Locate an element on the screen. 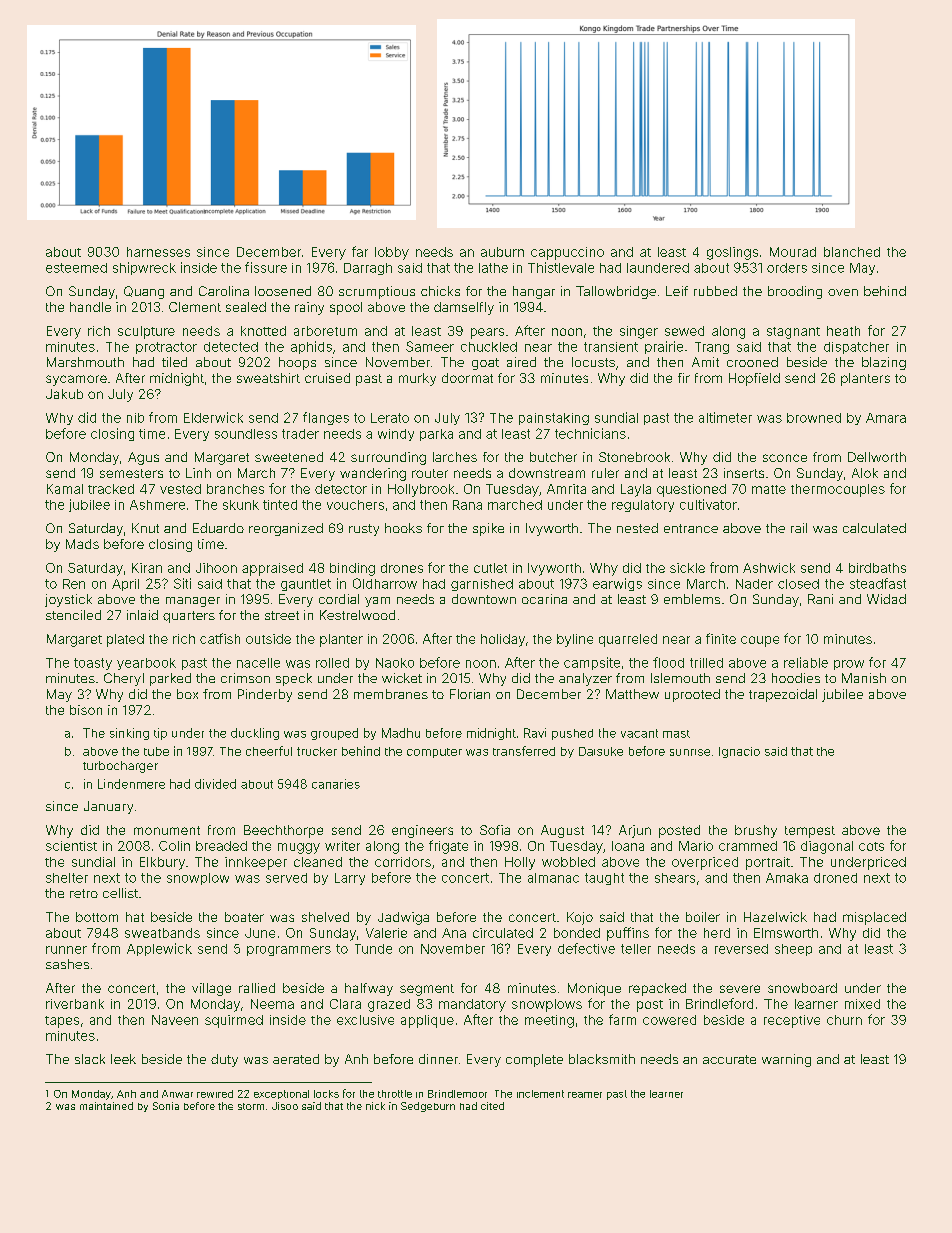  cited is located at coordinates (492, 1106).
